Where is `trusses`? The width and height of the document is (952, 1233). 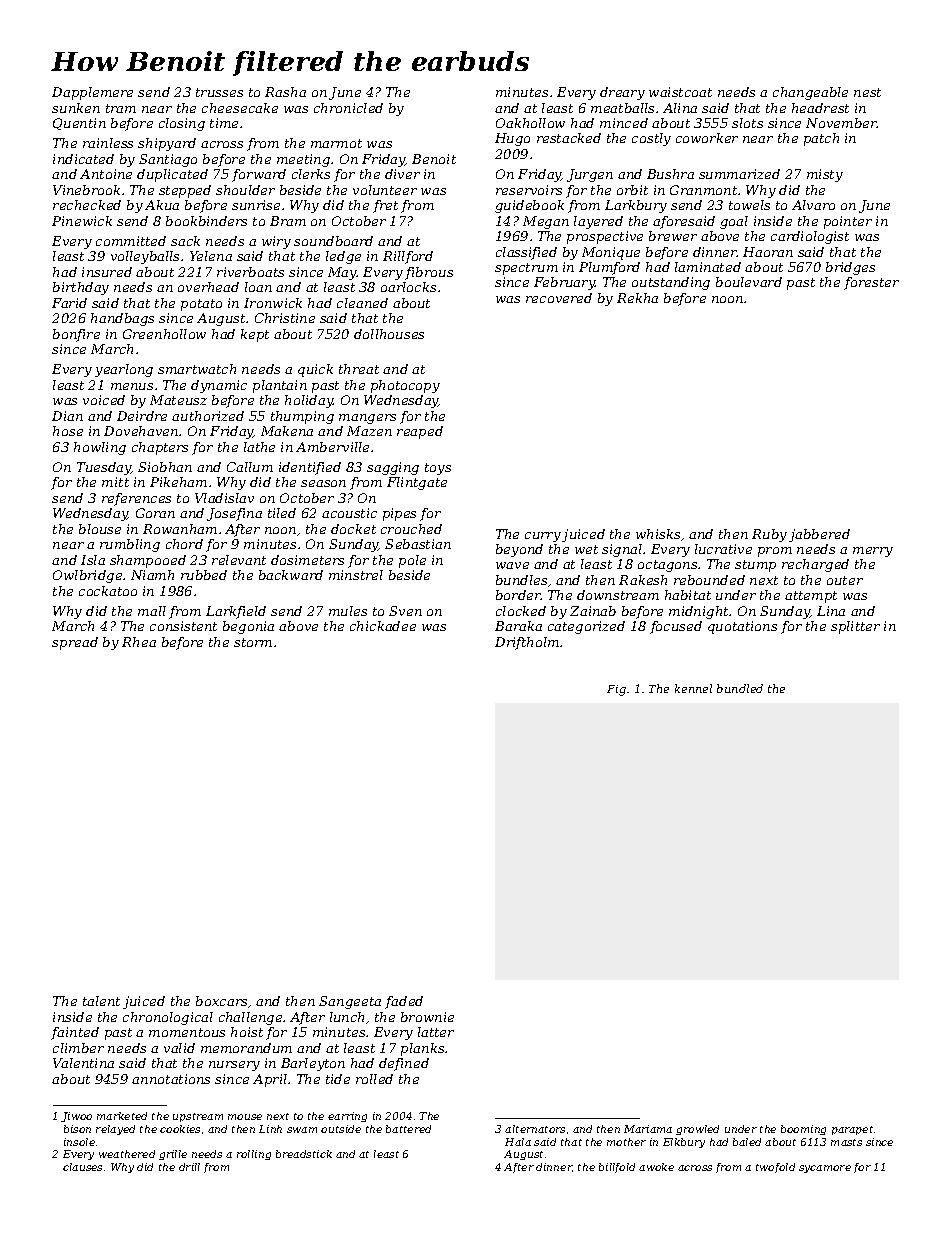 trusses is located at coordinates (219, 92).
